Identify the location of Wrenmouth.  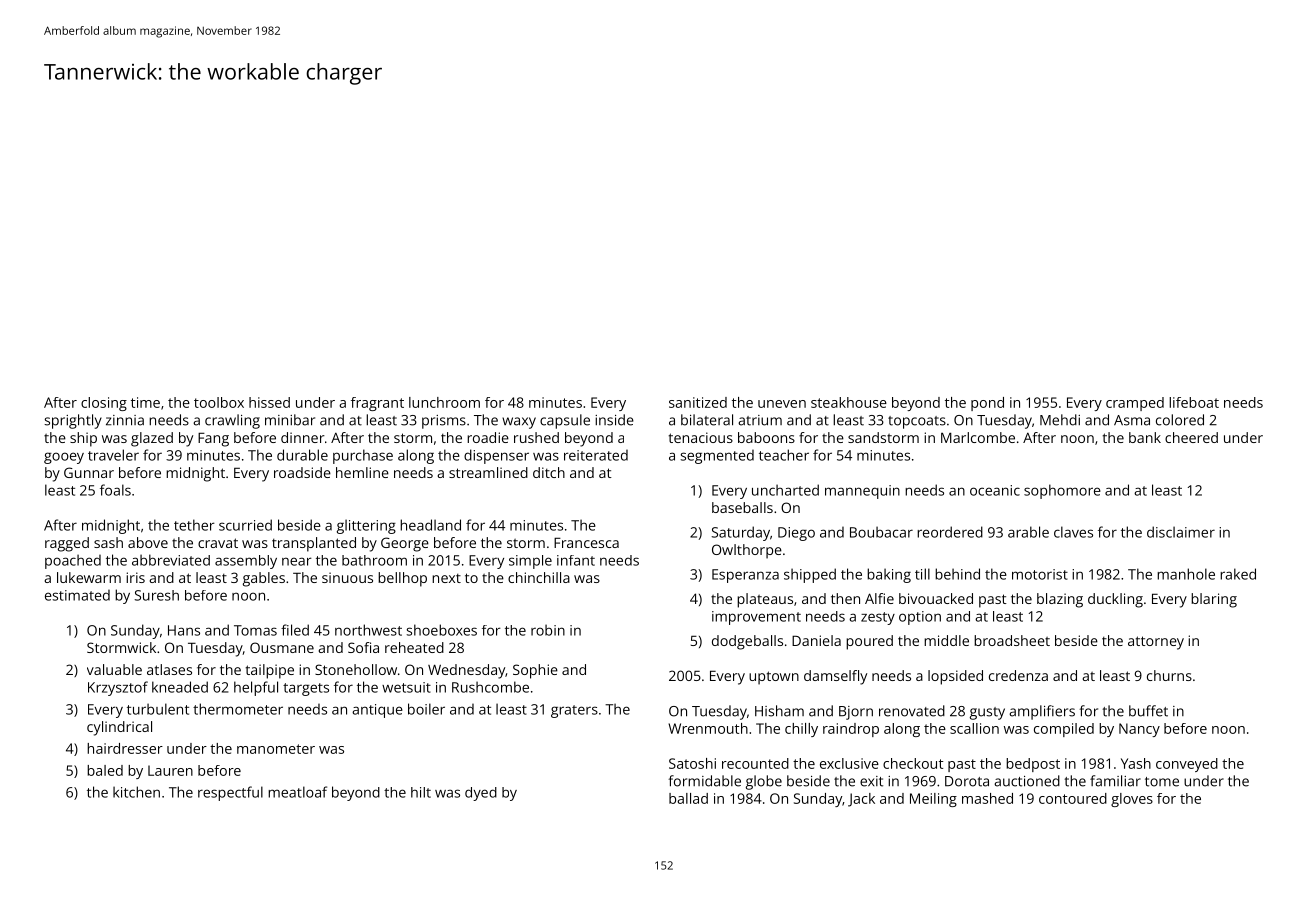
(708, 728).
